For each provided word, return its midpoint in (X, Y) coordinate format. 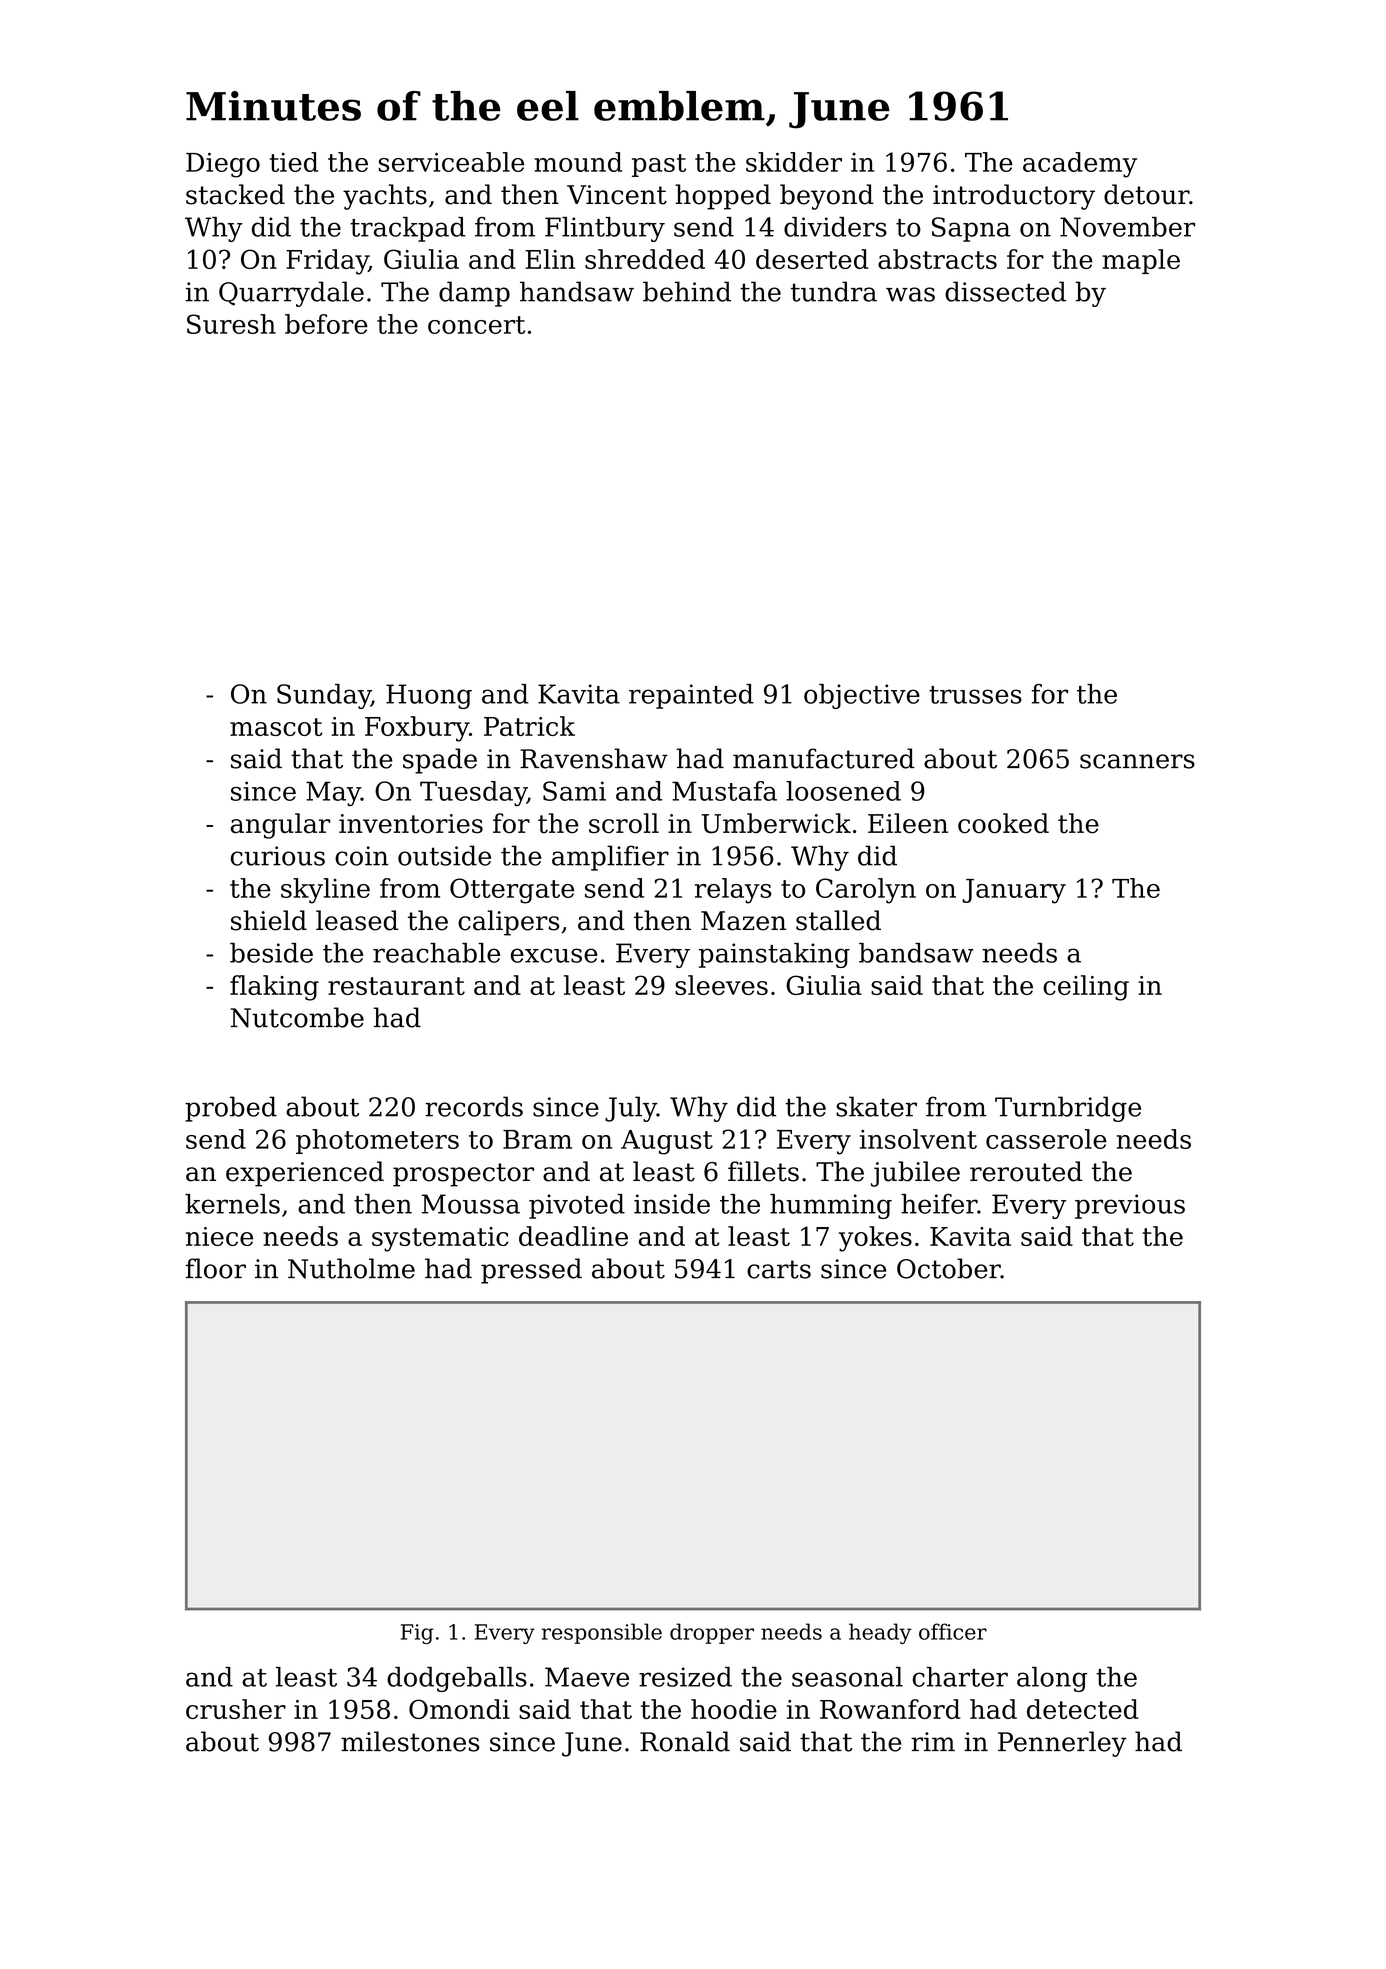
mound (578, 162)
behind (687, 291)
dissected (1005, 291)
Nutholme (351, 1268)
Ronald (685, 1741)
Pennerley (1062, 1744)
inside (672, 1204)
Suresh (231, 324)
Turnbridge (1068, 1109)
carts (779, 1269)
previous (1130, 1206)
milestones (410, 1741)
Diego (223, 165)
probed (231, 1109)
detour (1146, 194)
